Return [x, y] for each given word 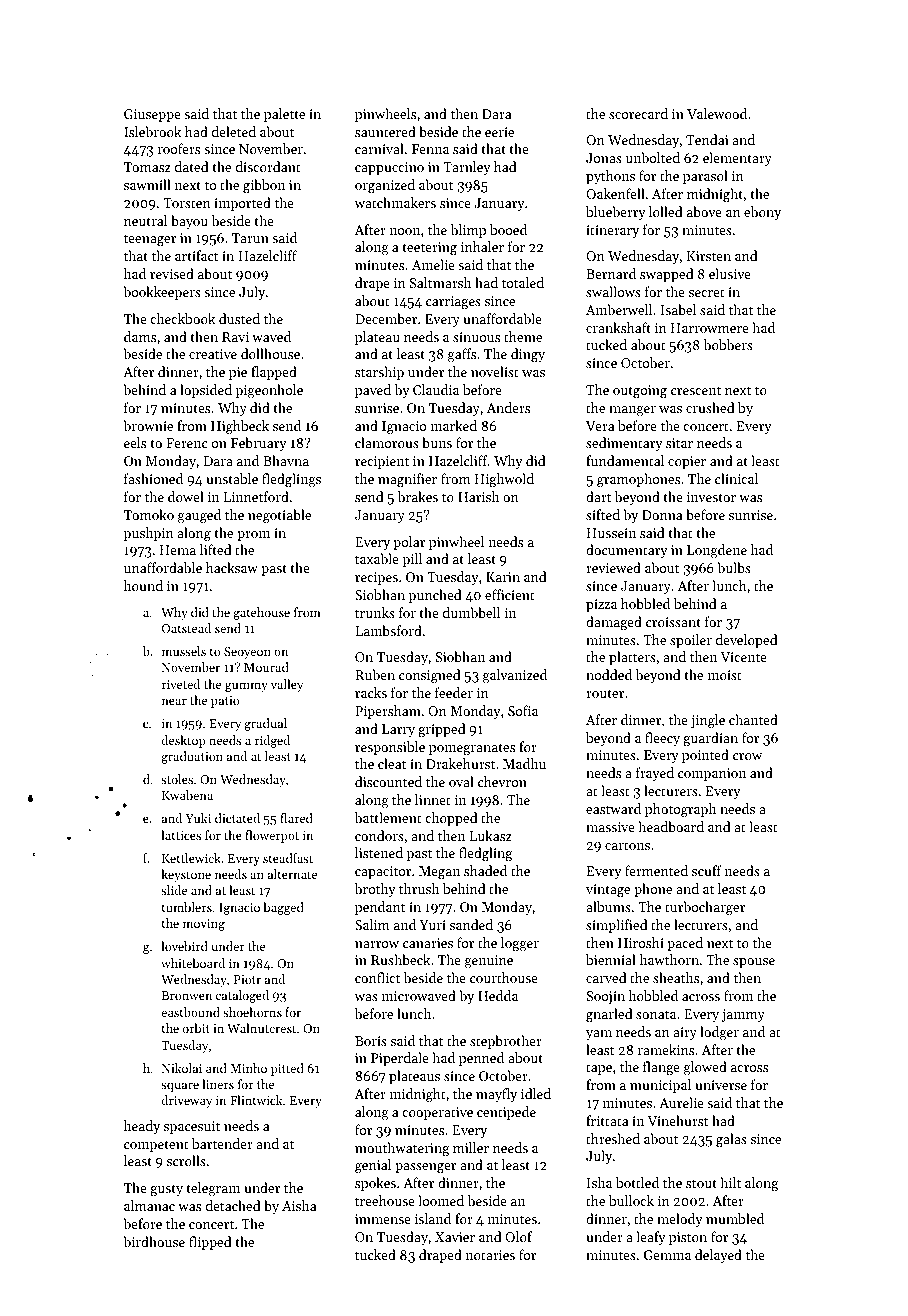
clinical [736, 478]
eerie [499, 132]
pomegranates [472, 749]
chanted [753, 719]
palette [284, 115]
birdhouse [154, 1241]
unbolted [653, 157]
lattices [181, 835]
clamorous [387, 442]
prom [253, 536]
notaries [490, 1255]
